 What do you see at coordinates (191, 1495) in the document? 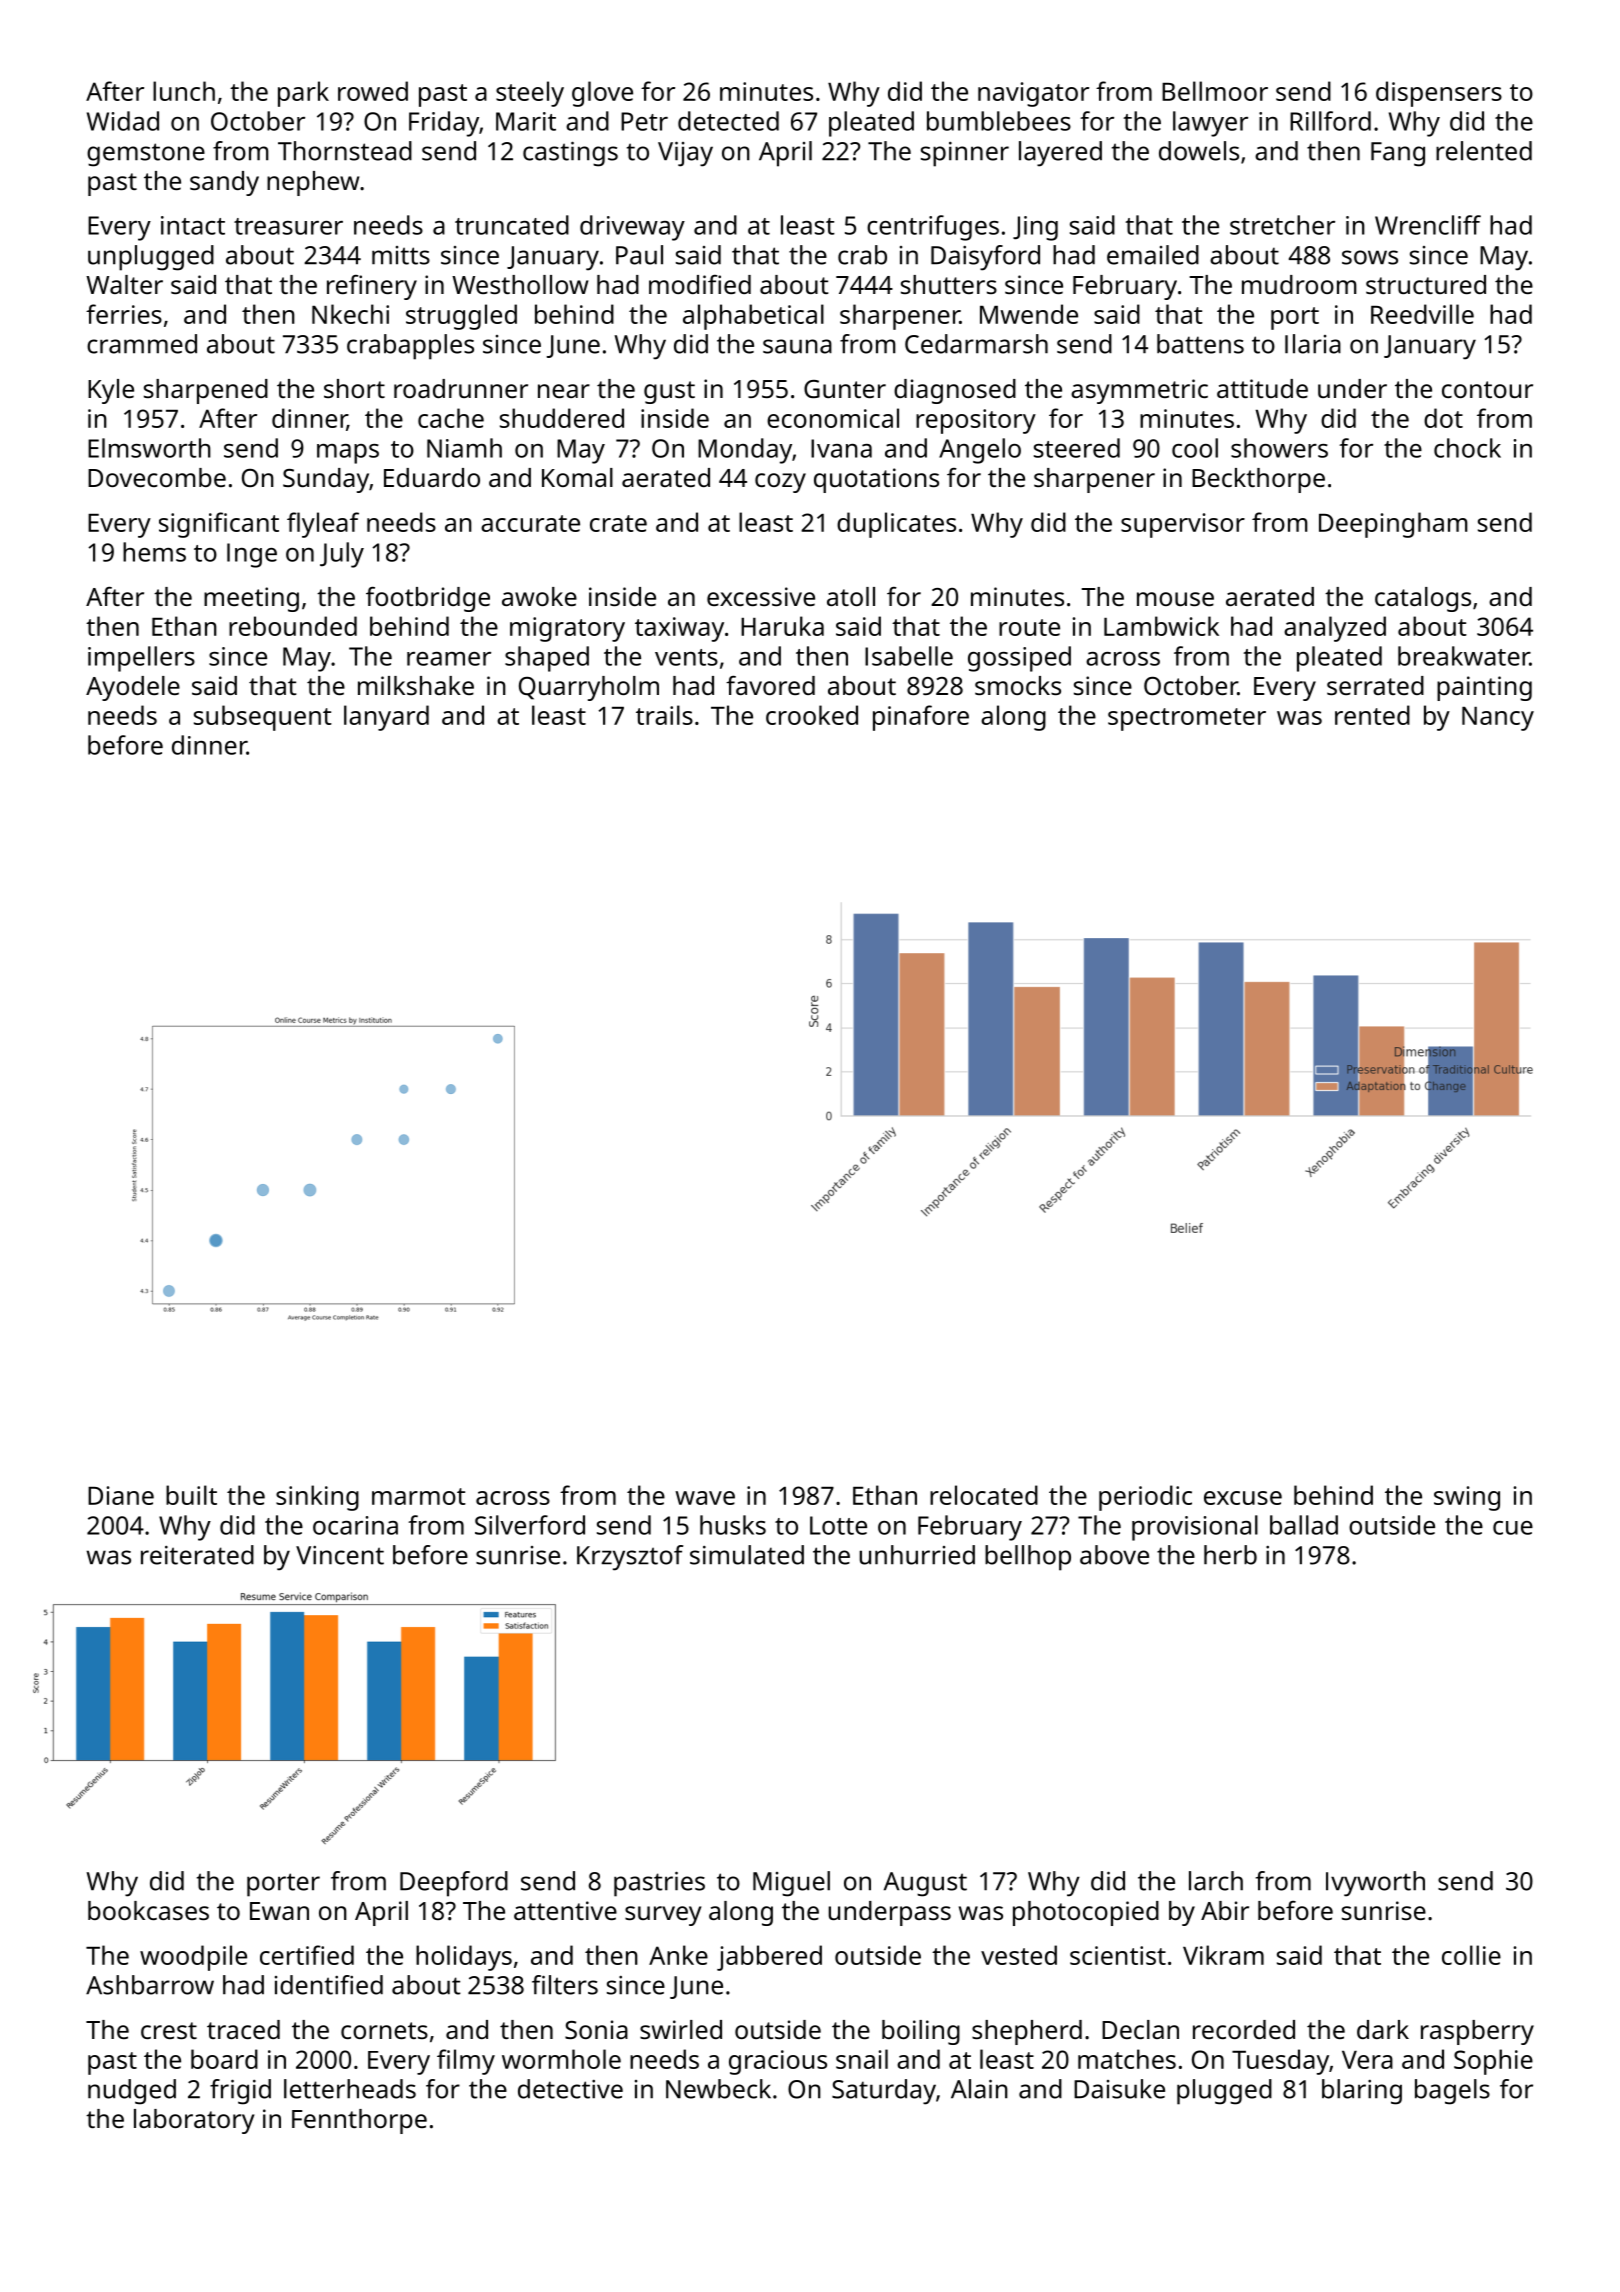
I see `built` at bounding box center [191, 1495].
